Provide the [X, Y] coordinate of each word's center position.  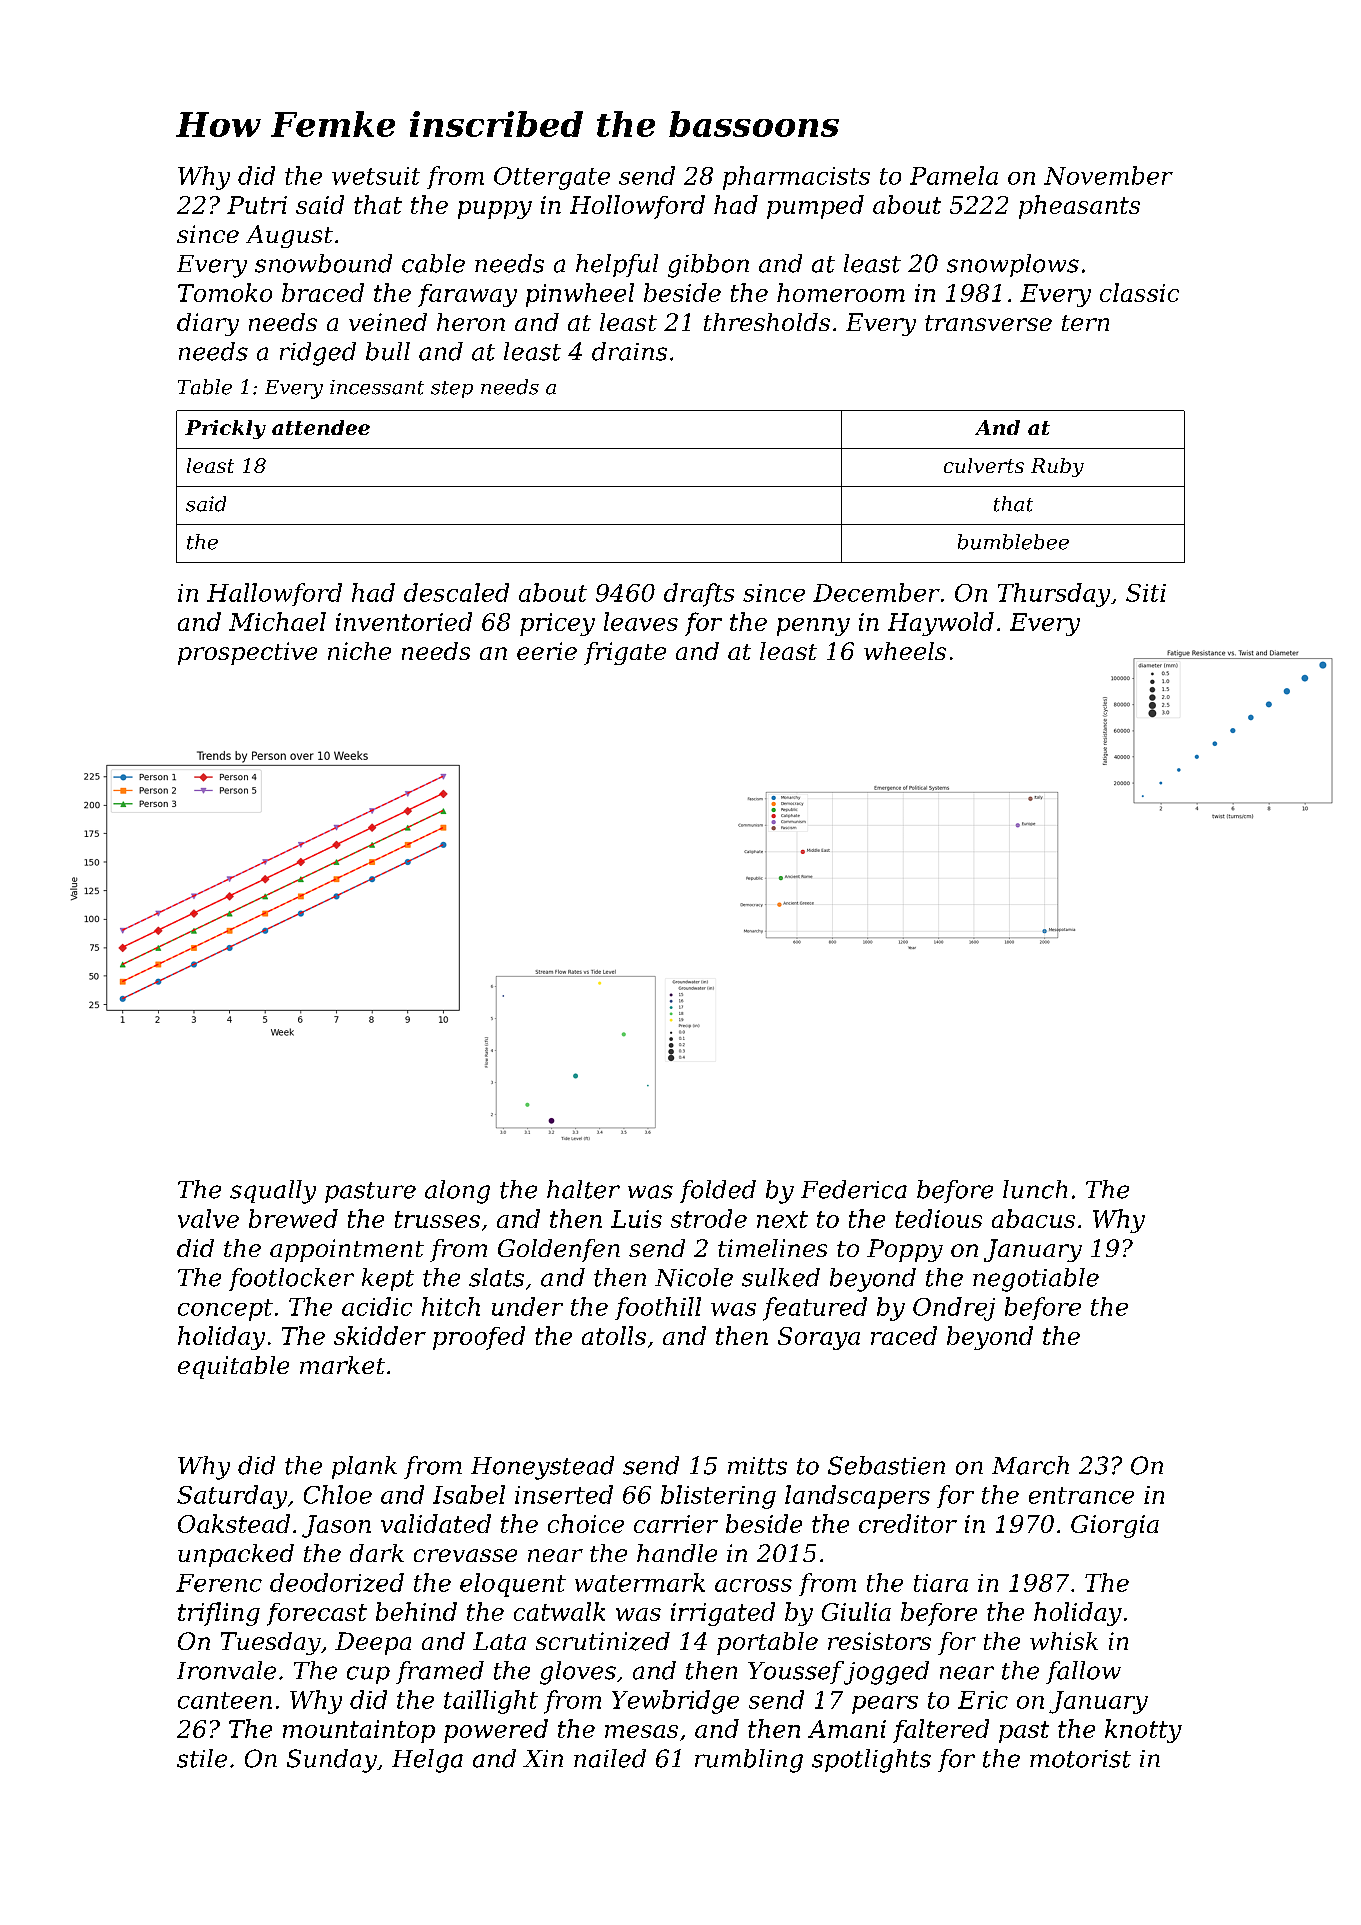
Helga [427, 1761]
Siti [1146, 593]
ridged [318, 354]
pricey [557, 624]
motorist [1080, 1759]
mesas [641, 1731]
